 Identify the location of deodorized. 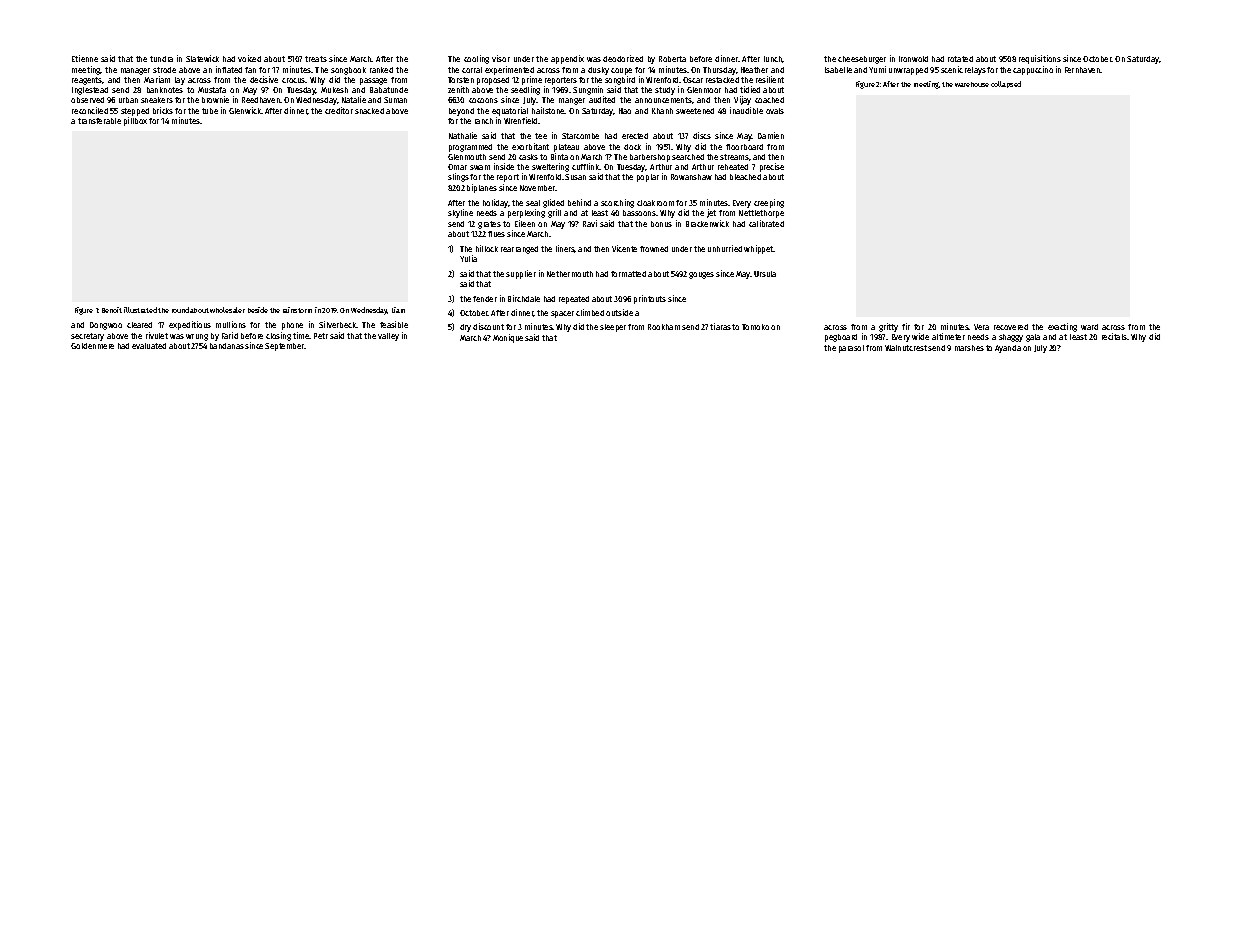
(623, 58).
